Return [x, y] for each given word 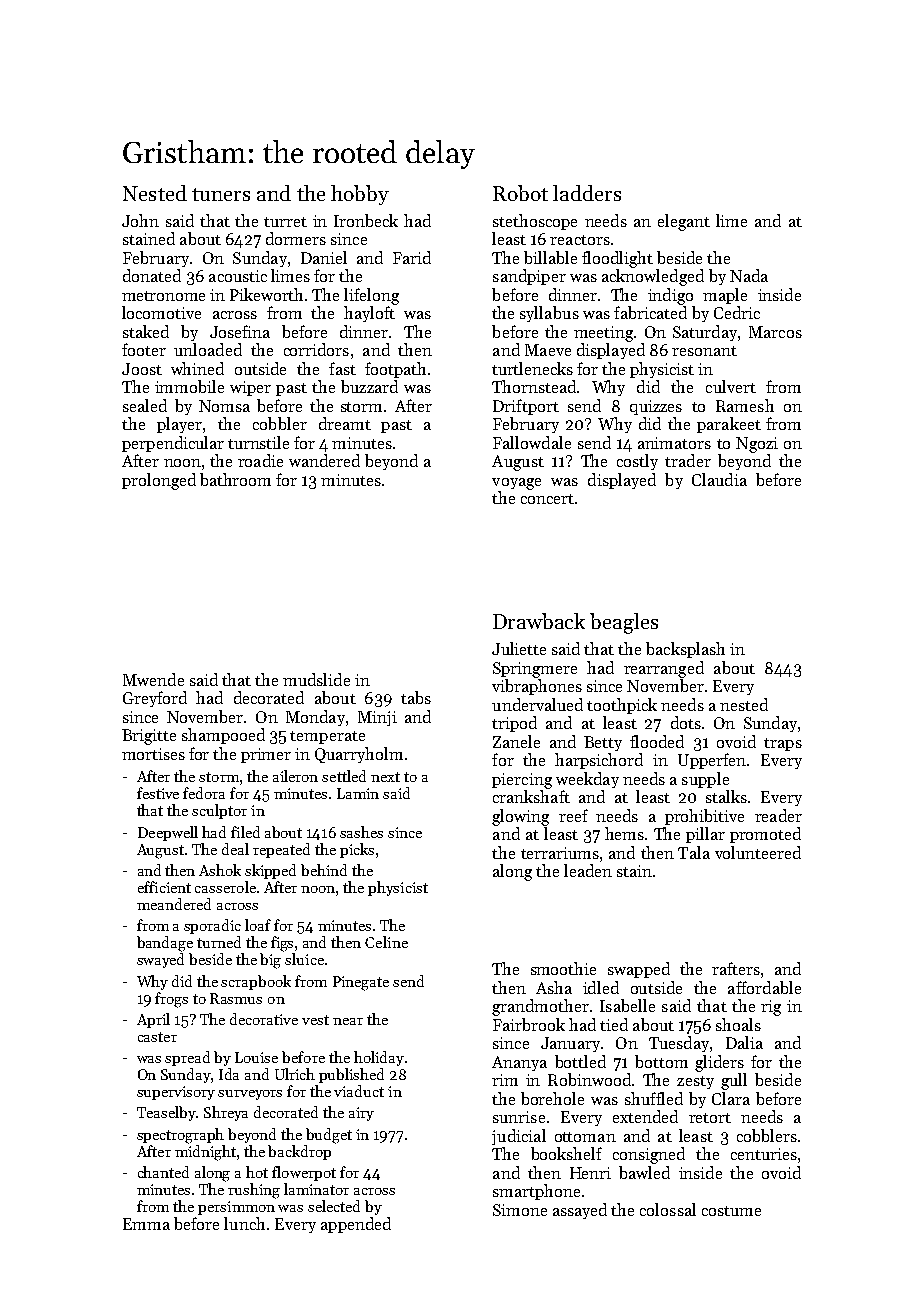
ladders [587, 193]
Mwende [153, 679]
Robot [520, 193]
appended [356, 1225]
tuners [221, 194]
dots [686, 722]
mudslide [316, 679]
